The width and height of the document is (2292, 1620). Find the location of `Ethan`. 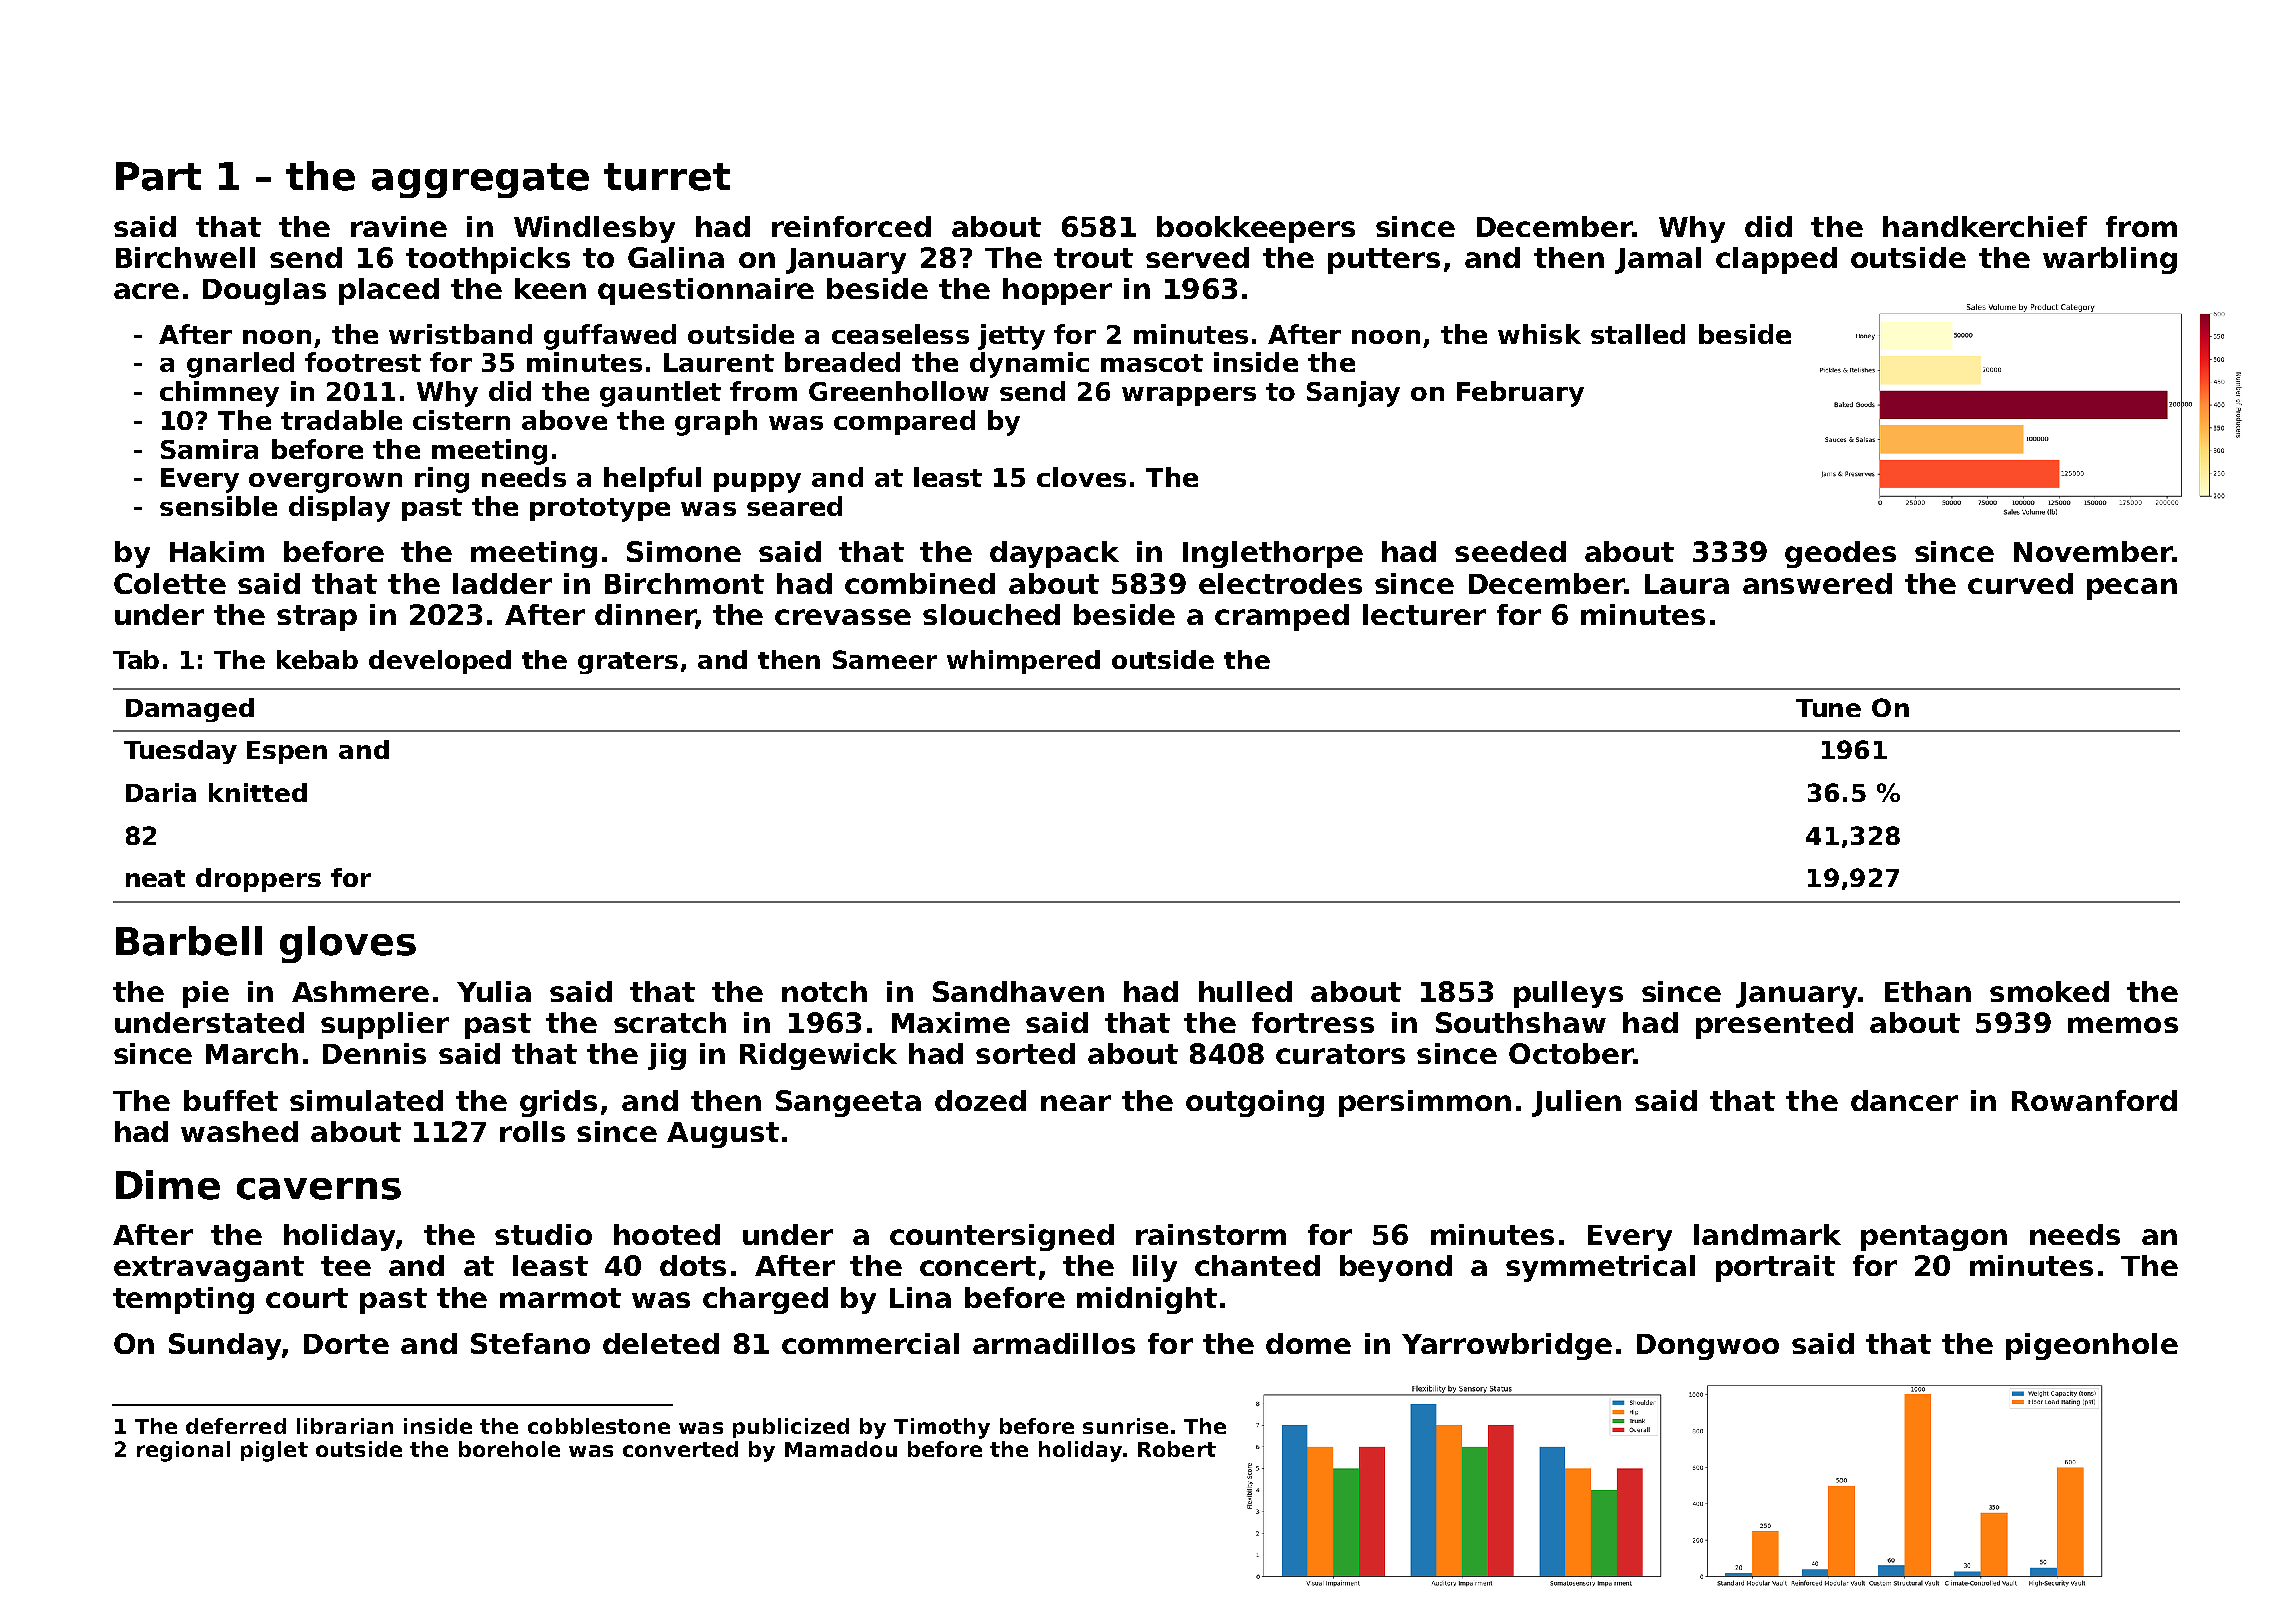

Ethan is located at coordinates (1928, 991).
